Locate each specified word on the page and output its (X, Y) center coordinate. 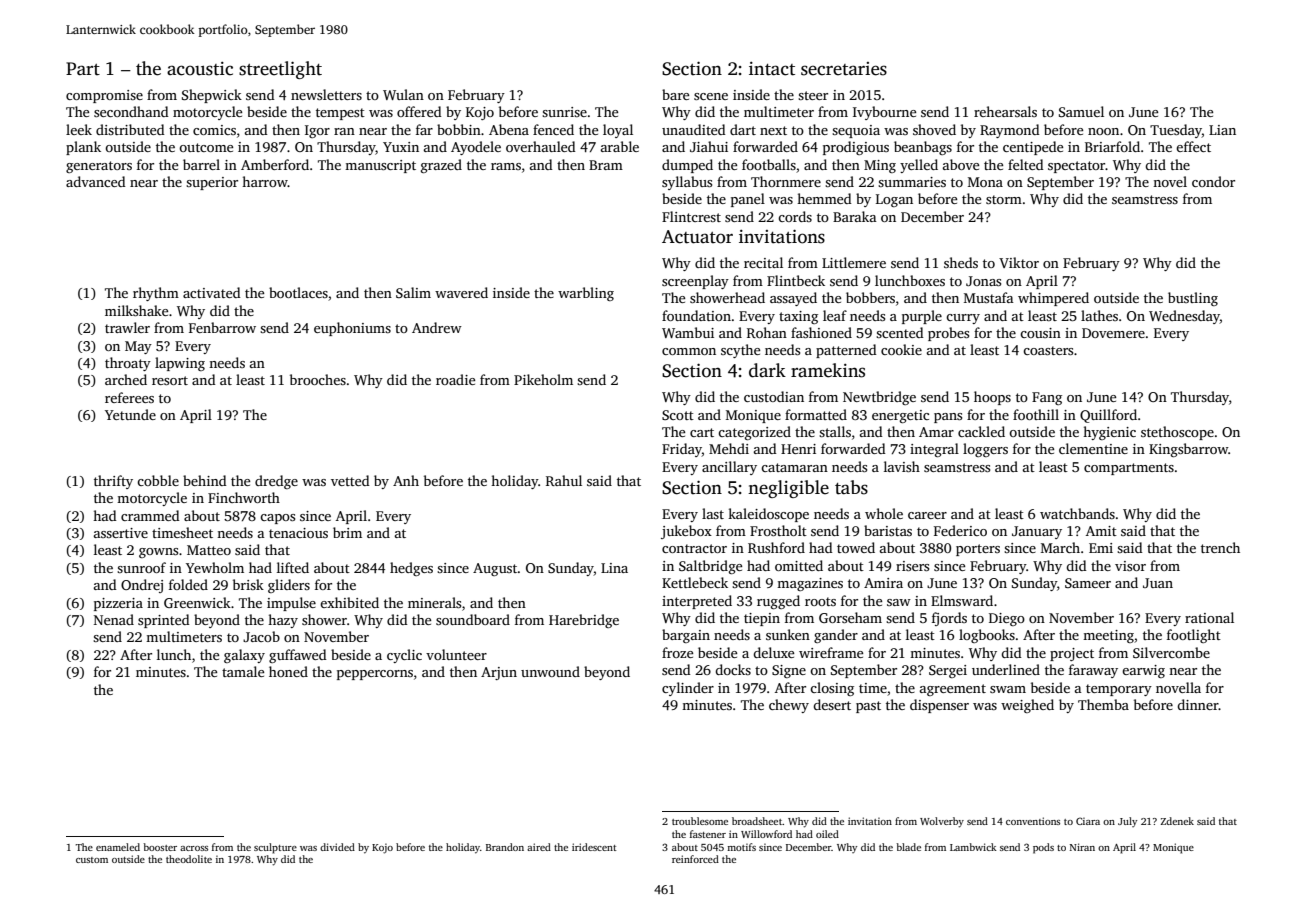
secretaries (844, 69)
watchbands (1077, 513)
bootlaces (298, 292)
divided (337, 847)
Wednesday (1184, 317)
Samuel (1081, 111)
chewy (789, 706)
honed (288, 671)
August (495, 569)
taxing (798, 317)
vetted (350, 480)
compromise (104, 96)
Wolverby (942, 822)
